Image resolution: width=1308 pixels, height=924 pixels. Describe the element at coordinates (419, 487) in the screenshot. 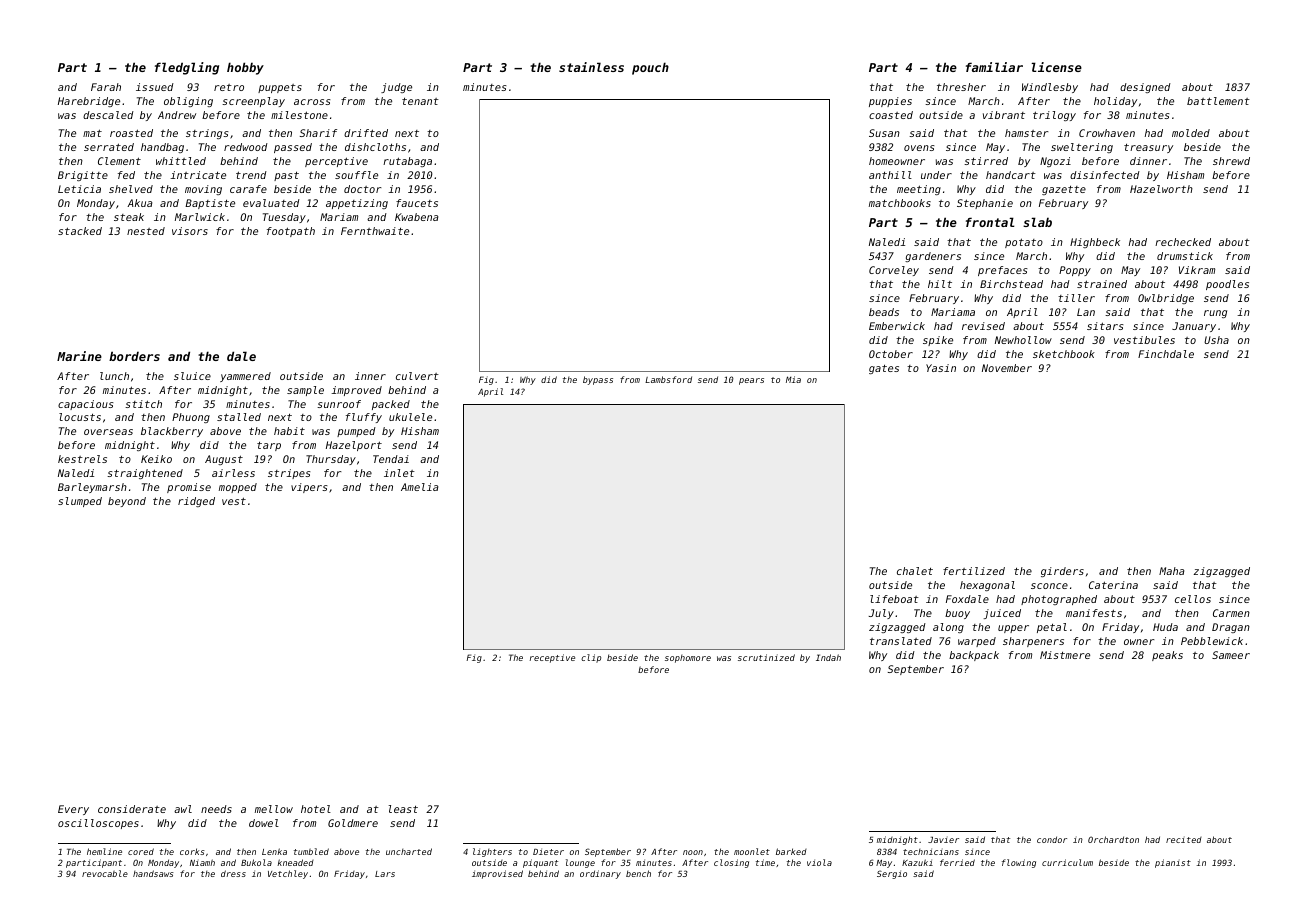

I see `Amelia` at that location.
